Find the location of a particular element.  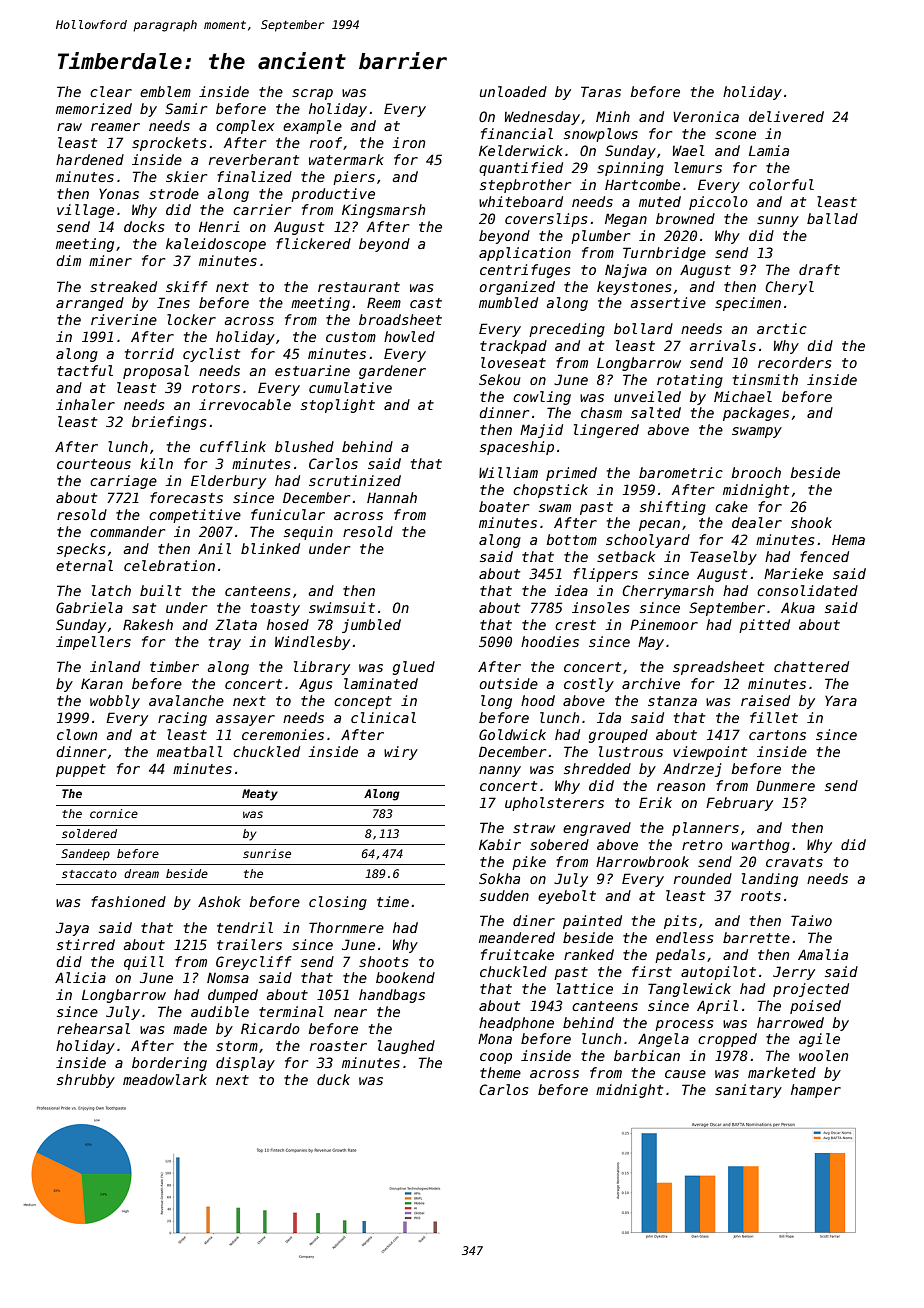

unloaded is located at coordinates (513, 91).
